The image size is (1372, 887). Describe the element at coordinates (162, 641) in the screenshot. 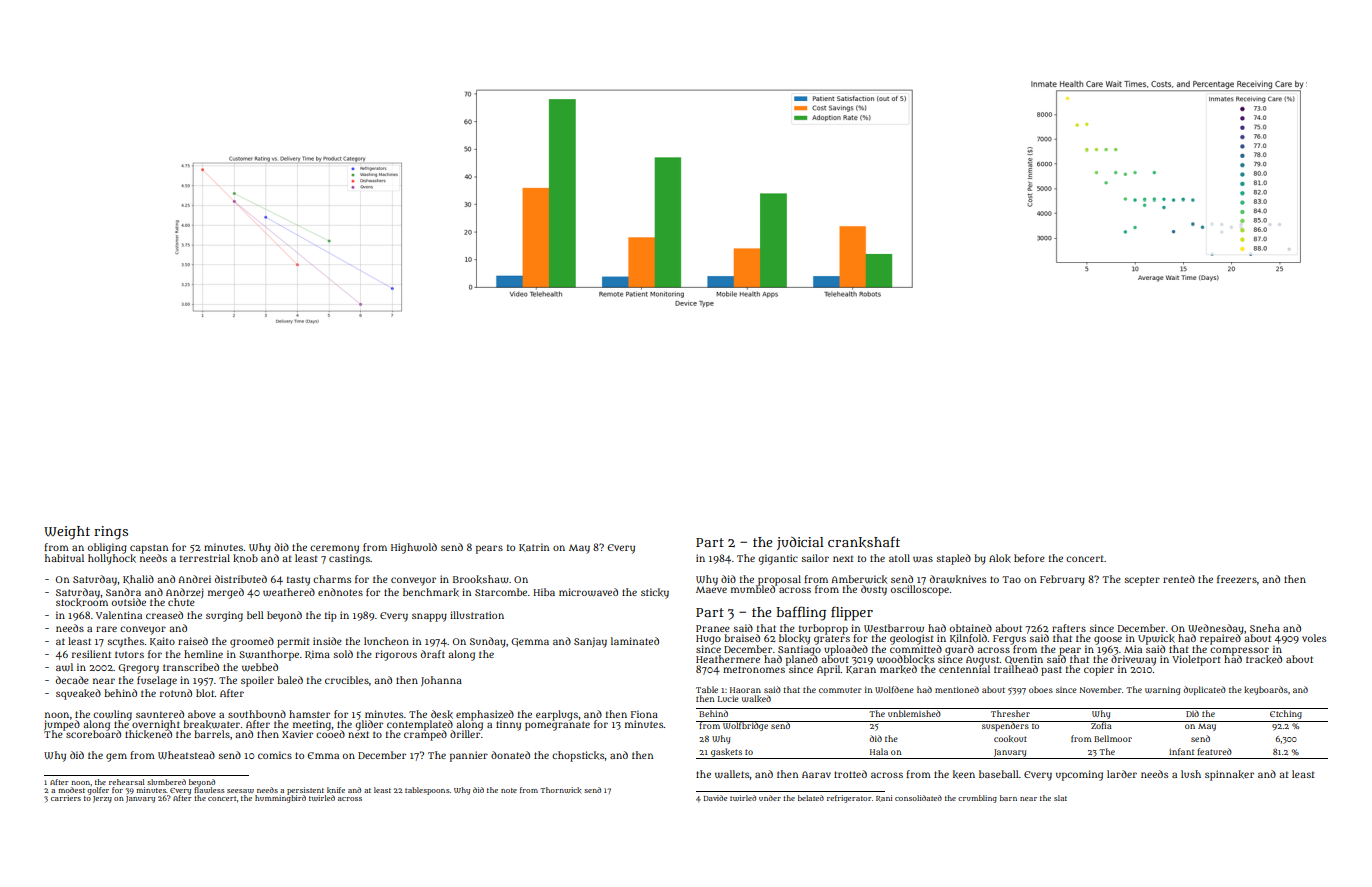

I see `Kaito` at that location.
